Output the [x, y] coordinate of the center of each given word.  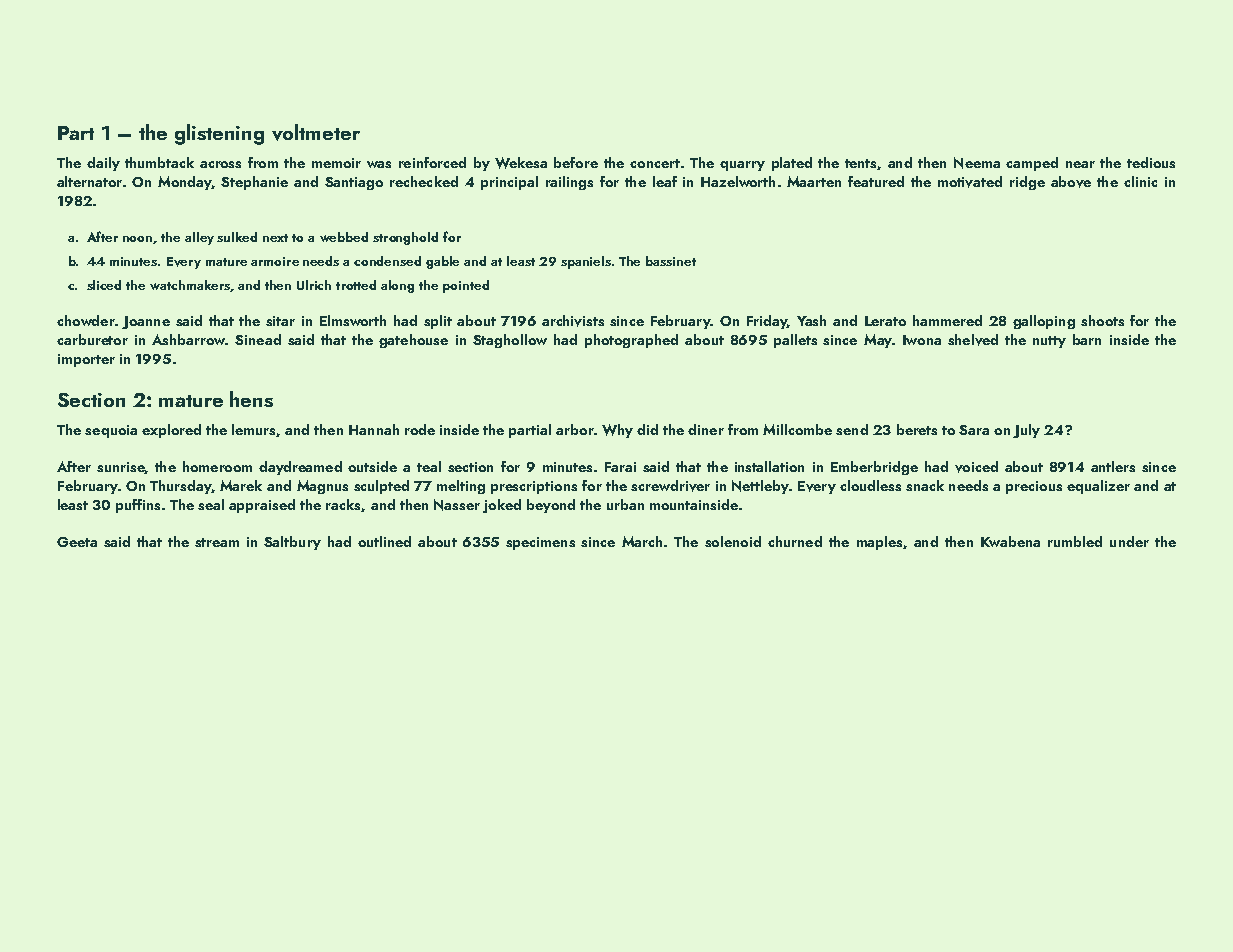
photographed [631, 341]
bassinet [671, 261]
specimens [540, 543]
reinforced [432, 162]
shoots [1102, 320]
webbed [344, 237]
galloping [1044, 322]
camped [1032, 164]
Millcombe [797, 429]
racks [344, 505]
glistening [219, 134]
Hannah [374, 429]
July [1026, 431]
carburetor [92, 339]
